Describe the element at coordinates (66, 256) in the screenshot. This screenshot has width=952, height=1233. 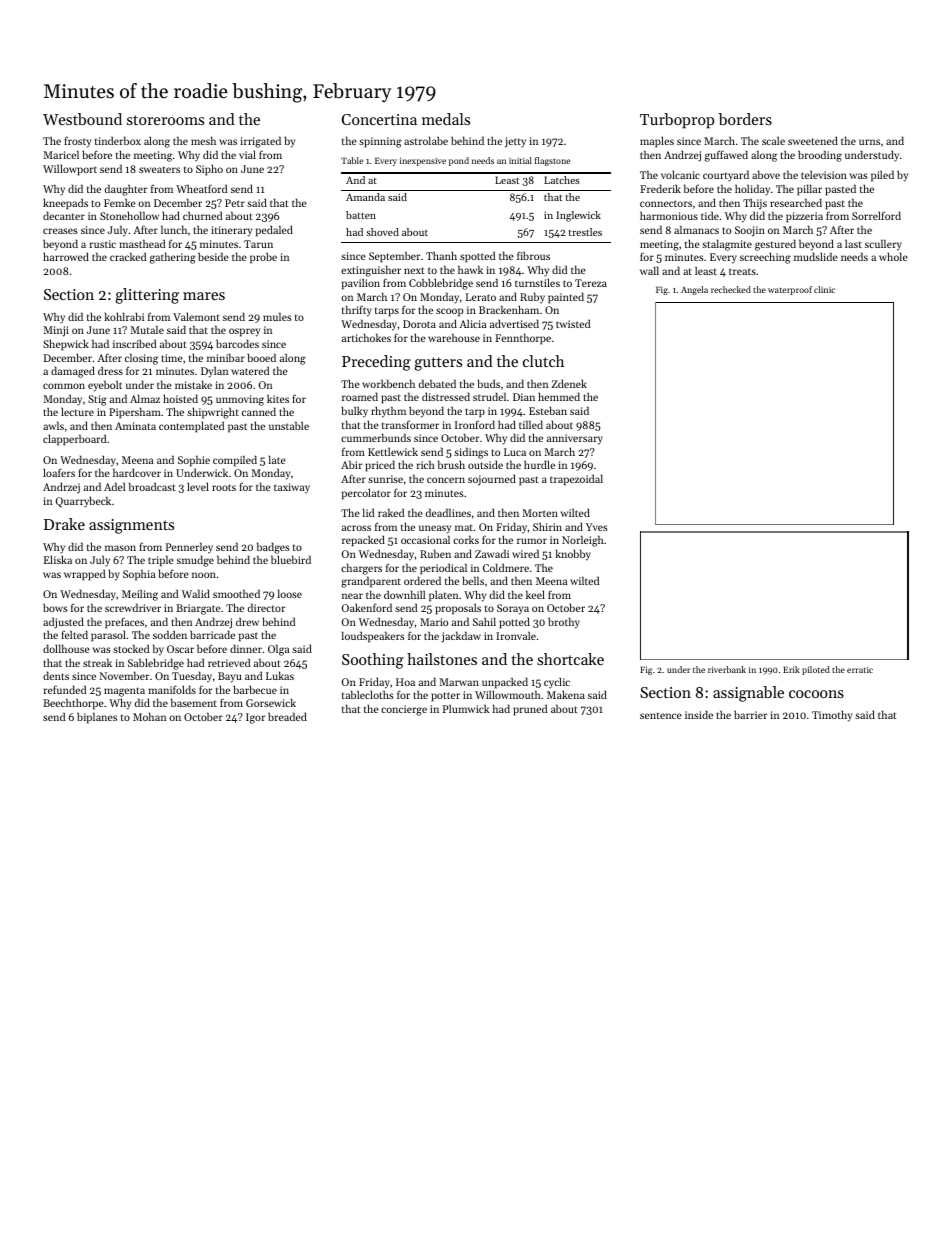
I see `harrowed` at that location.
